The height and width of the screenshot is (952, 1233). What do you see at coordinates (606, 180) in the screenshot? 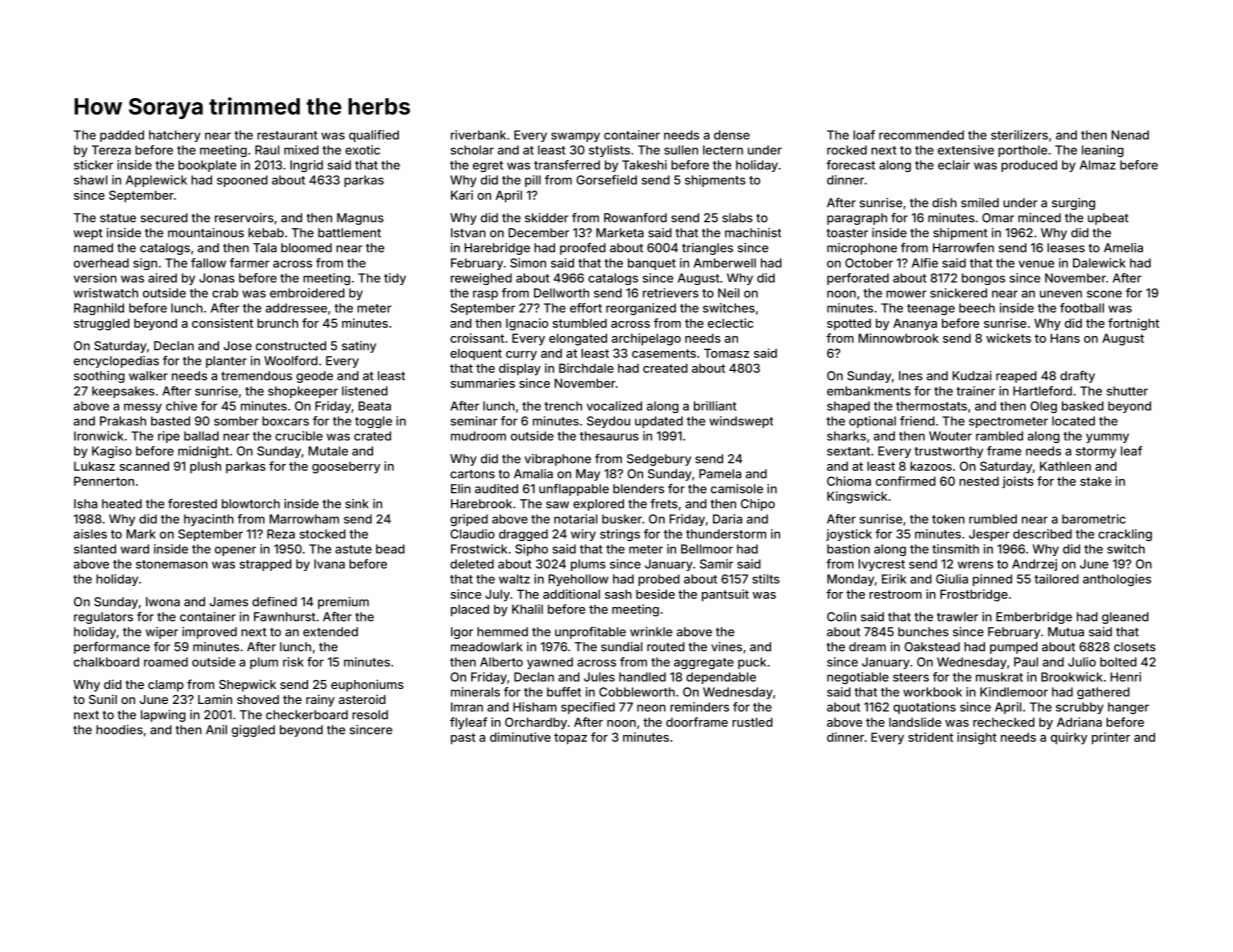
I see `Gorsefield` at bounding box center [606, 180].
